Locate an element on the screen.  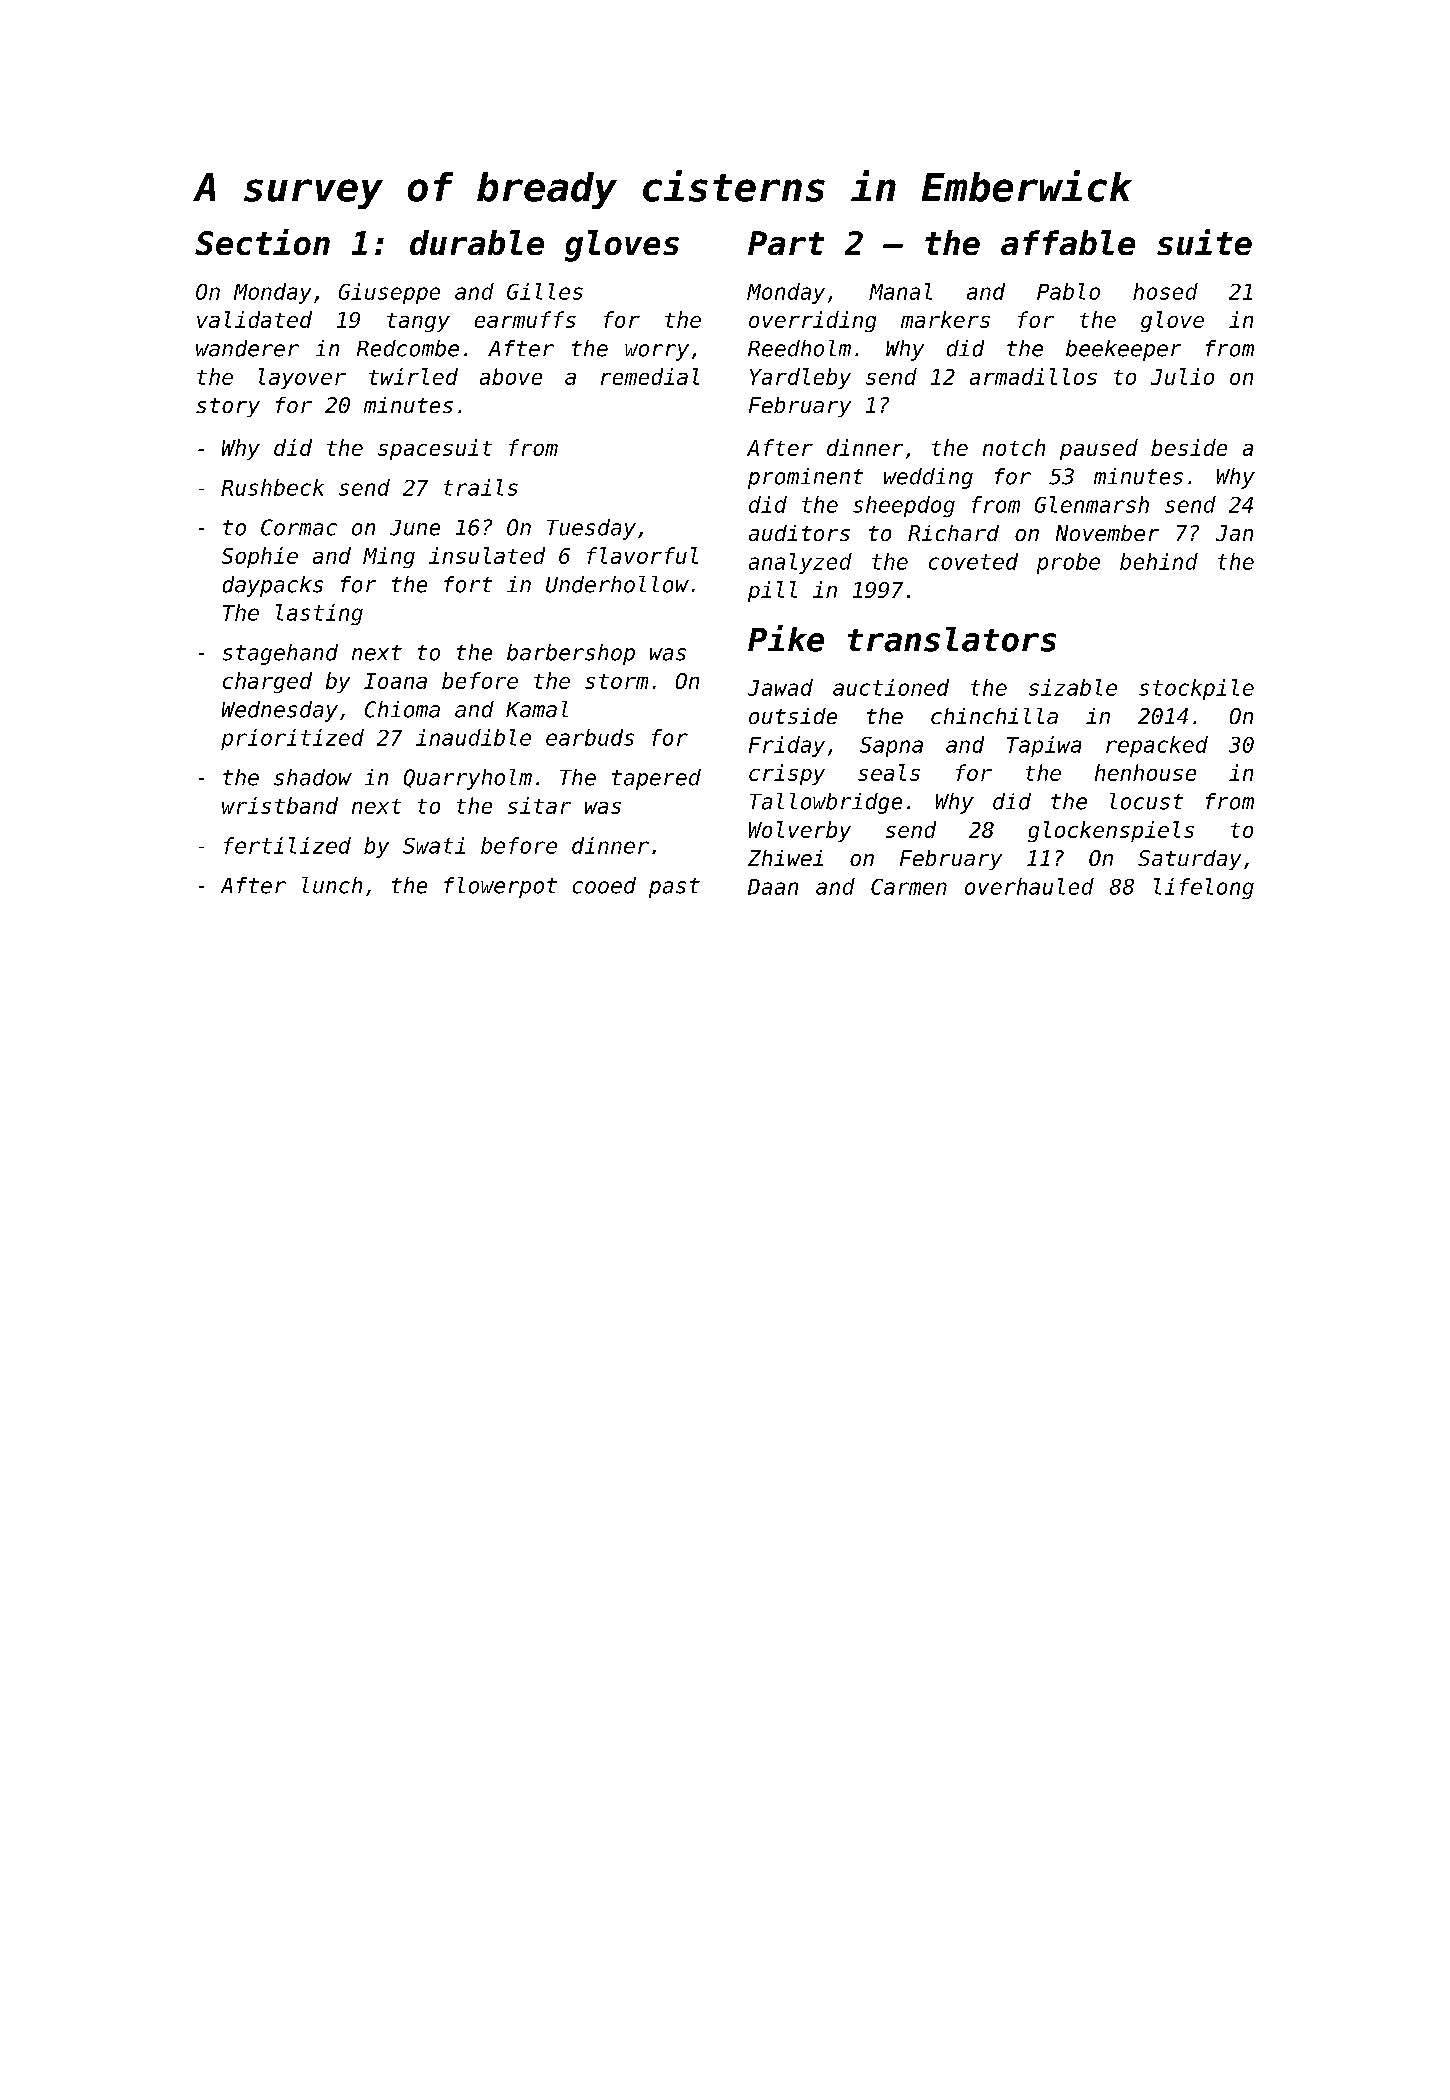
spacesuit is located at coordinates (435, 449).
